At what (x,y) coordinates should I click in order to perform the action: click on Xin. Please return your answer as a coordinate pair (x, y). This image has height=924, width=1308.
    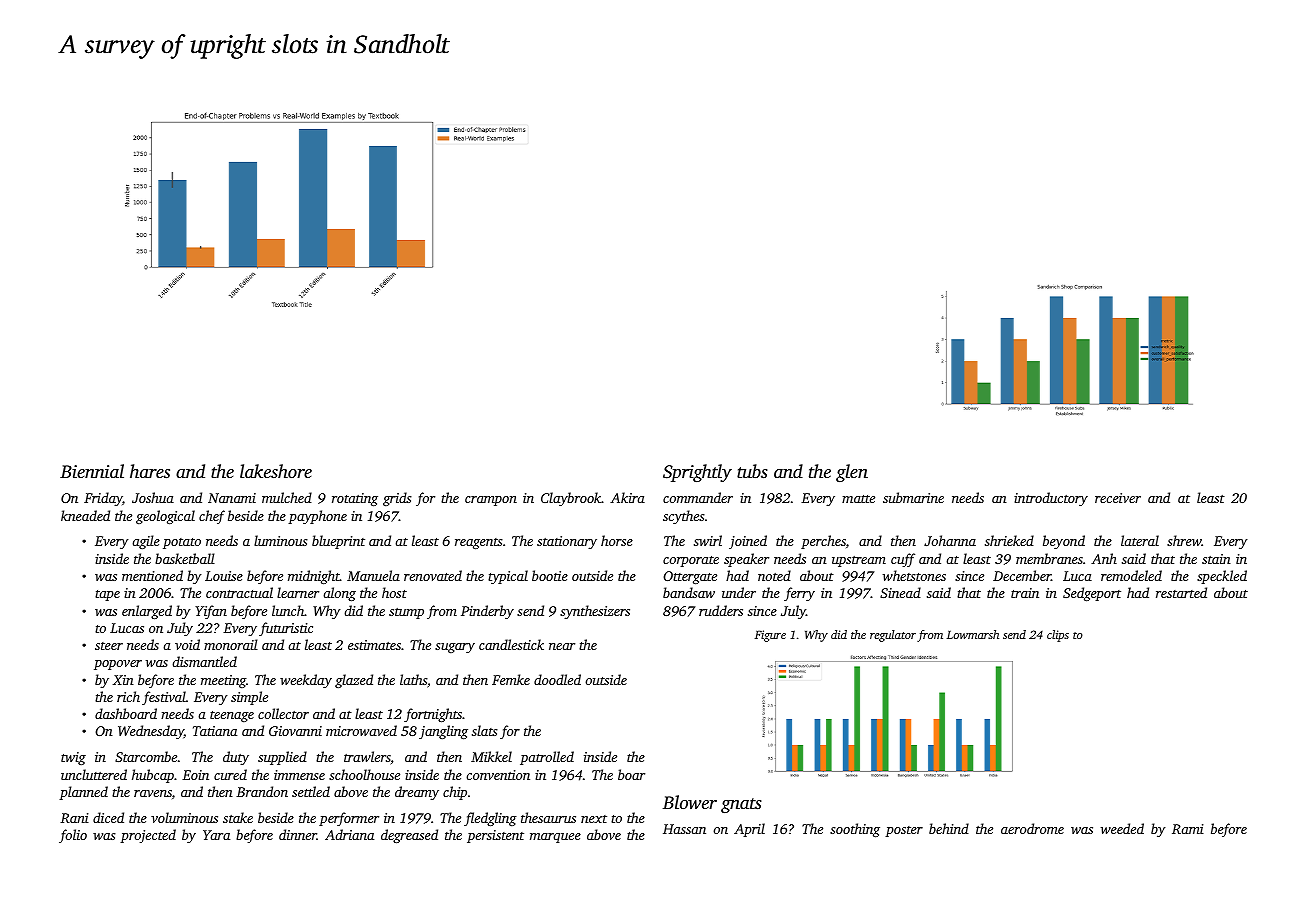
    Looking at the image, I should click on (123, 680).
